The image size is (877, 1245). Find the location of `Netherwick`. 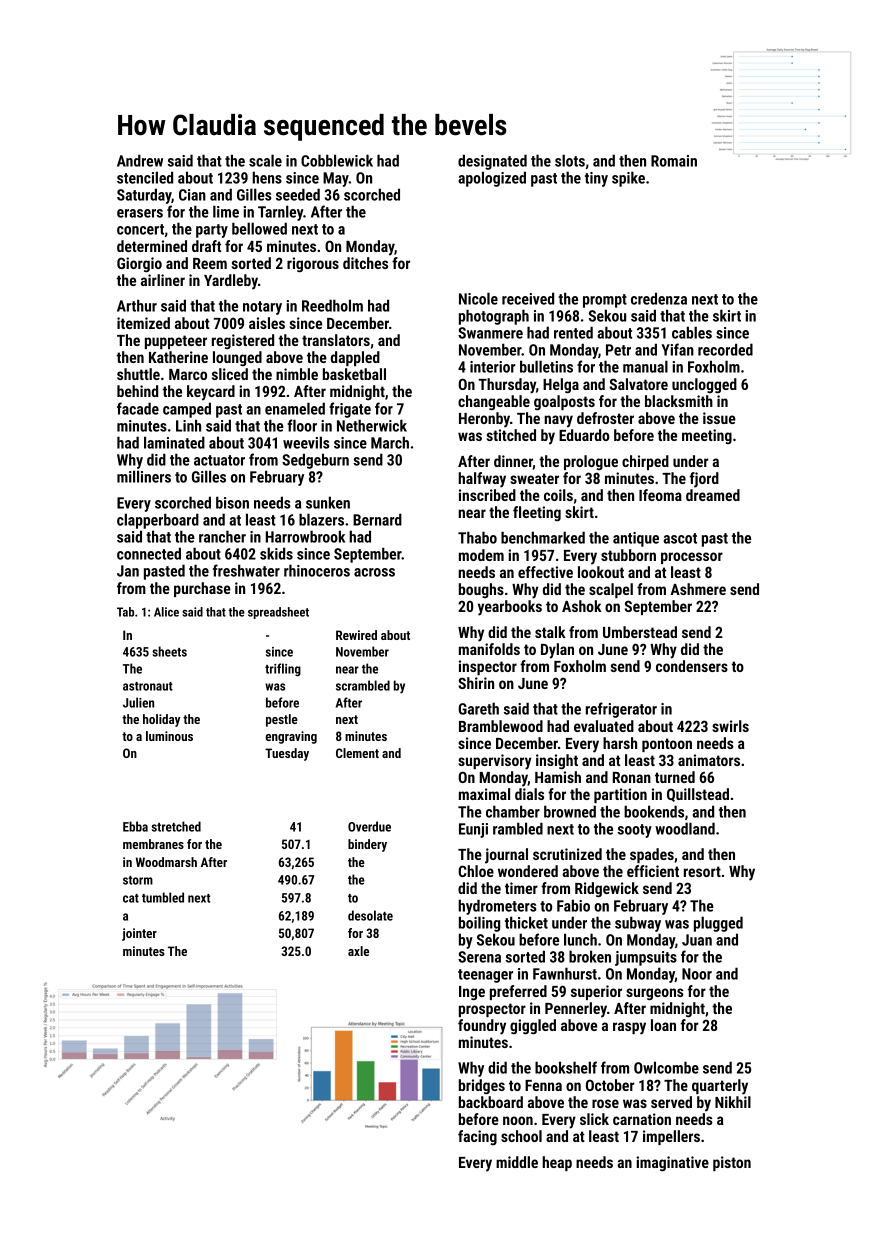

Netherwick is located at coordinates (372, 425).
